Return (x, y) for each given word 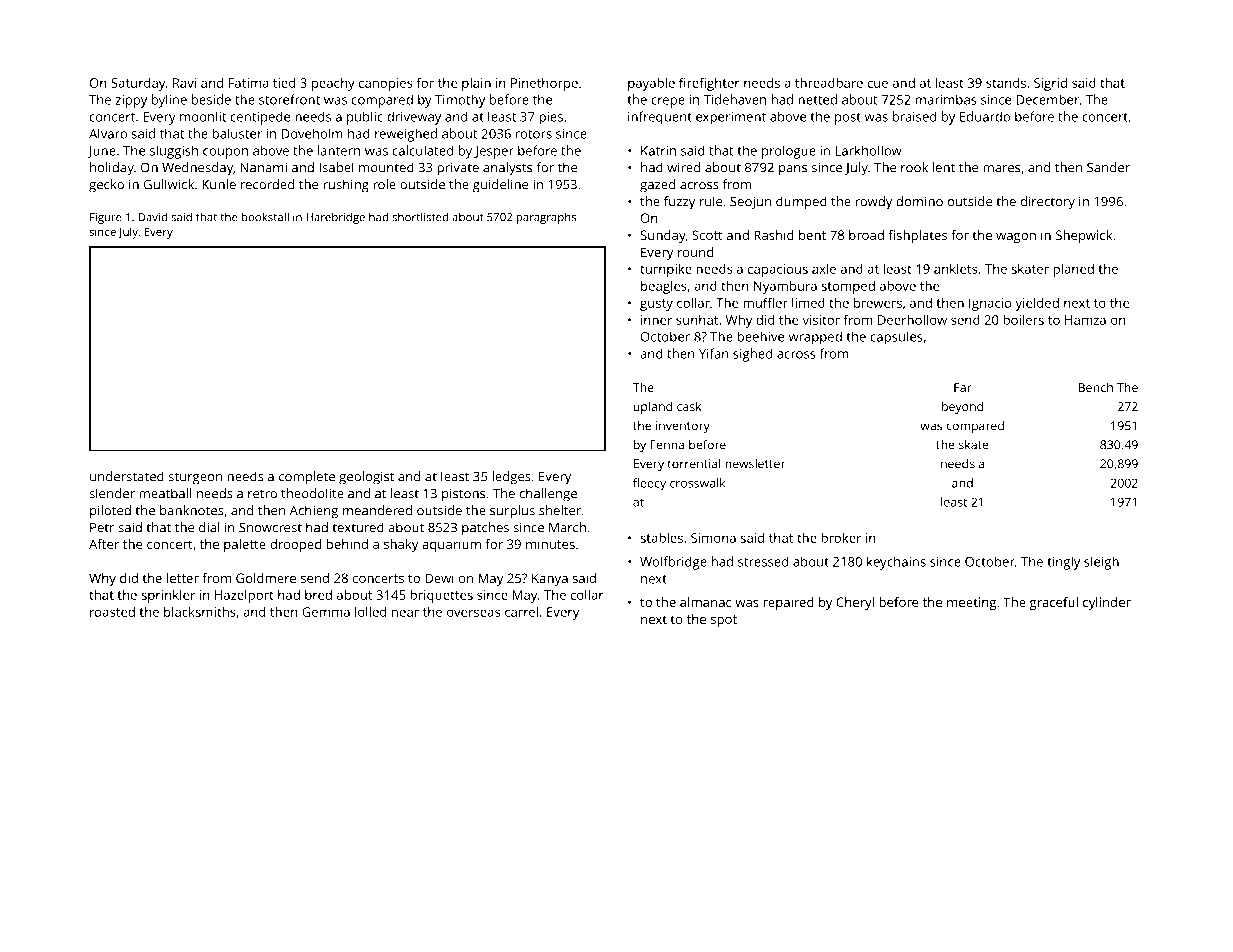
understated (127, 476)
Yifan (714, 353)
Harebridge (335, 218)
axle (824, 268)
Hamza (1085, 320)
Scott (707, 235)
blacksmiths (200, 611)
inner (656, 320)
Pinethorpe (544, 84)
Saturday (138, 84)
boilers (1023, 319)
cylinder (1107, 603)
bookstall (265, 217)
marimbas (946, 99)
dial (209, 527)
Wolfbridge (673, 563)
